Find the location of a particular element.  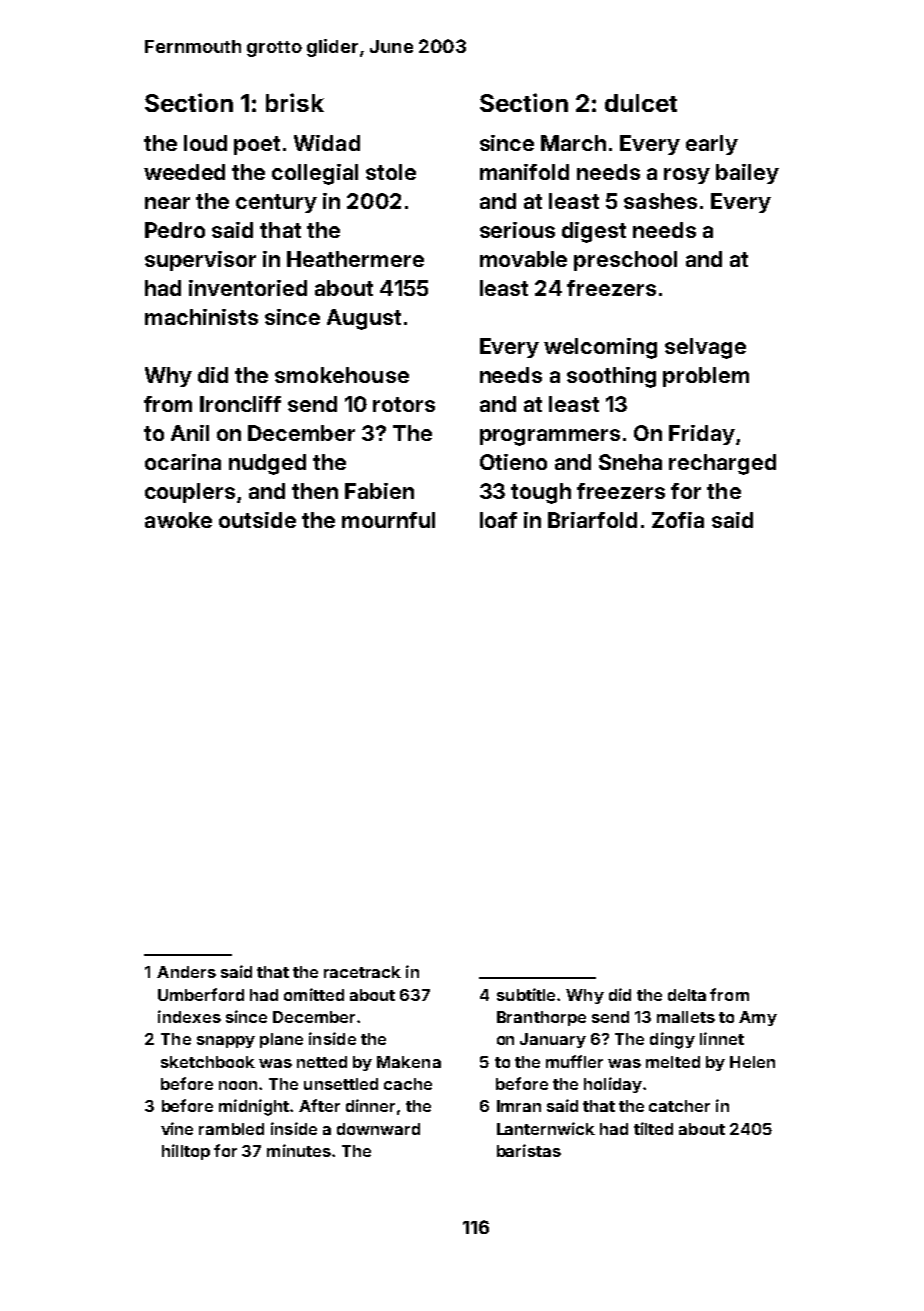

supervisor is located at coordinates (200, 261).
